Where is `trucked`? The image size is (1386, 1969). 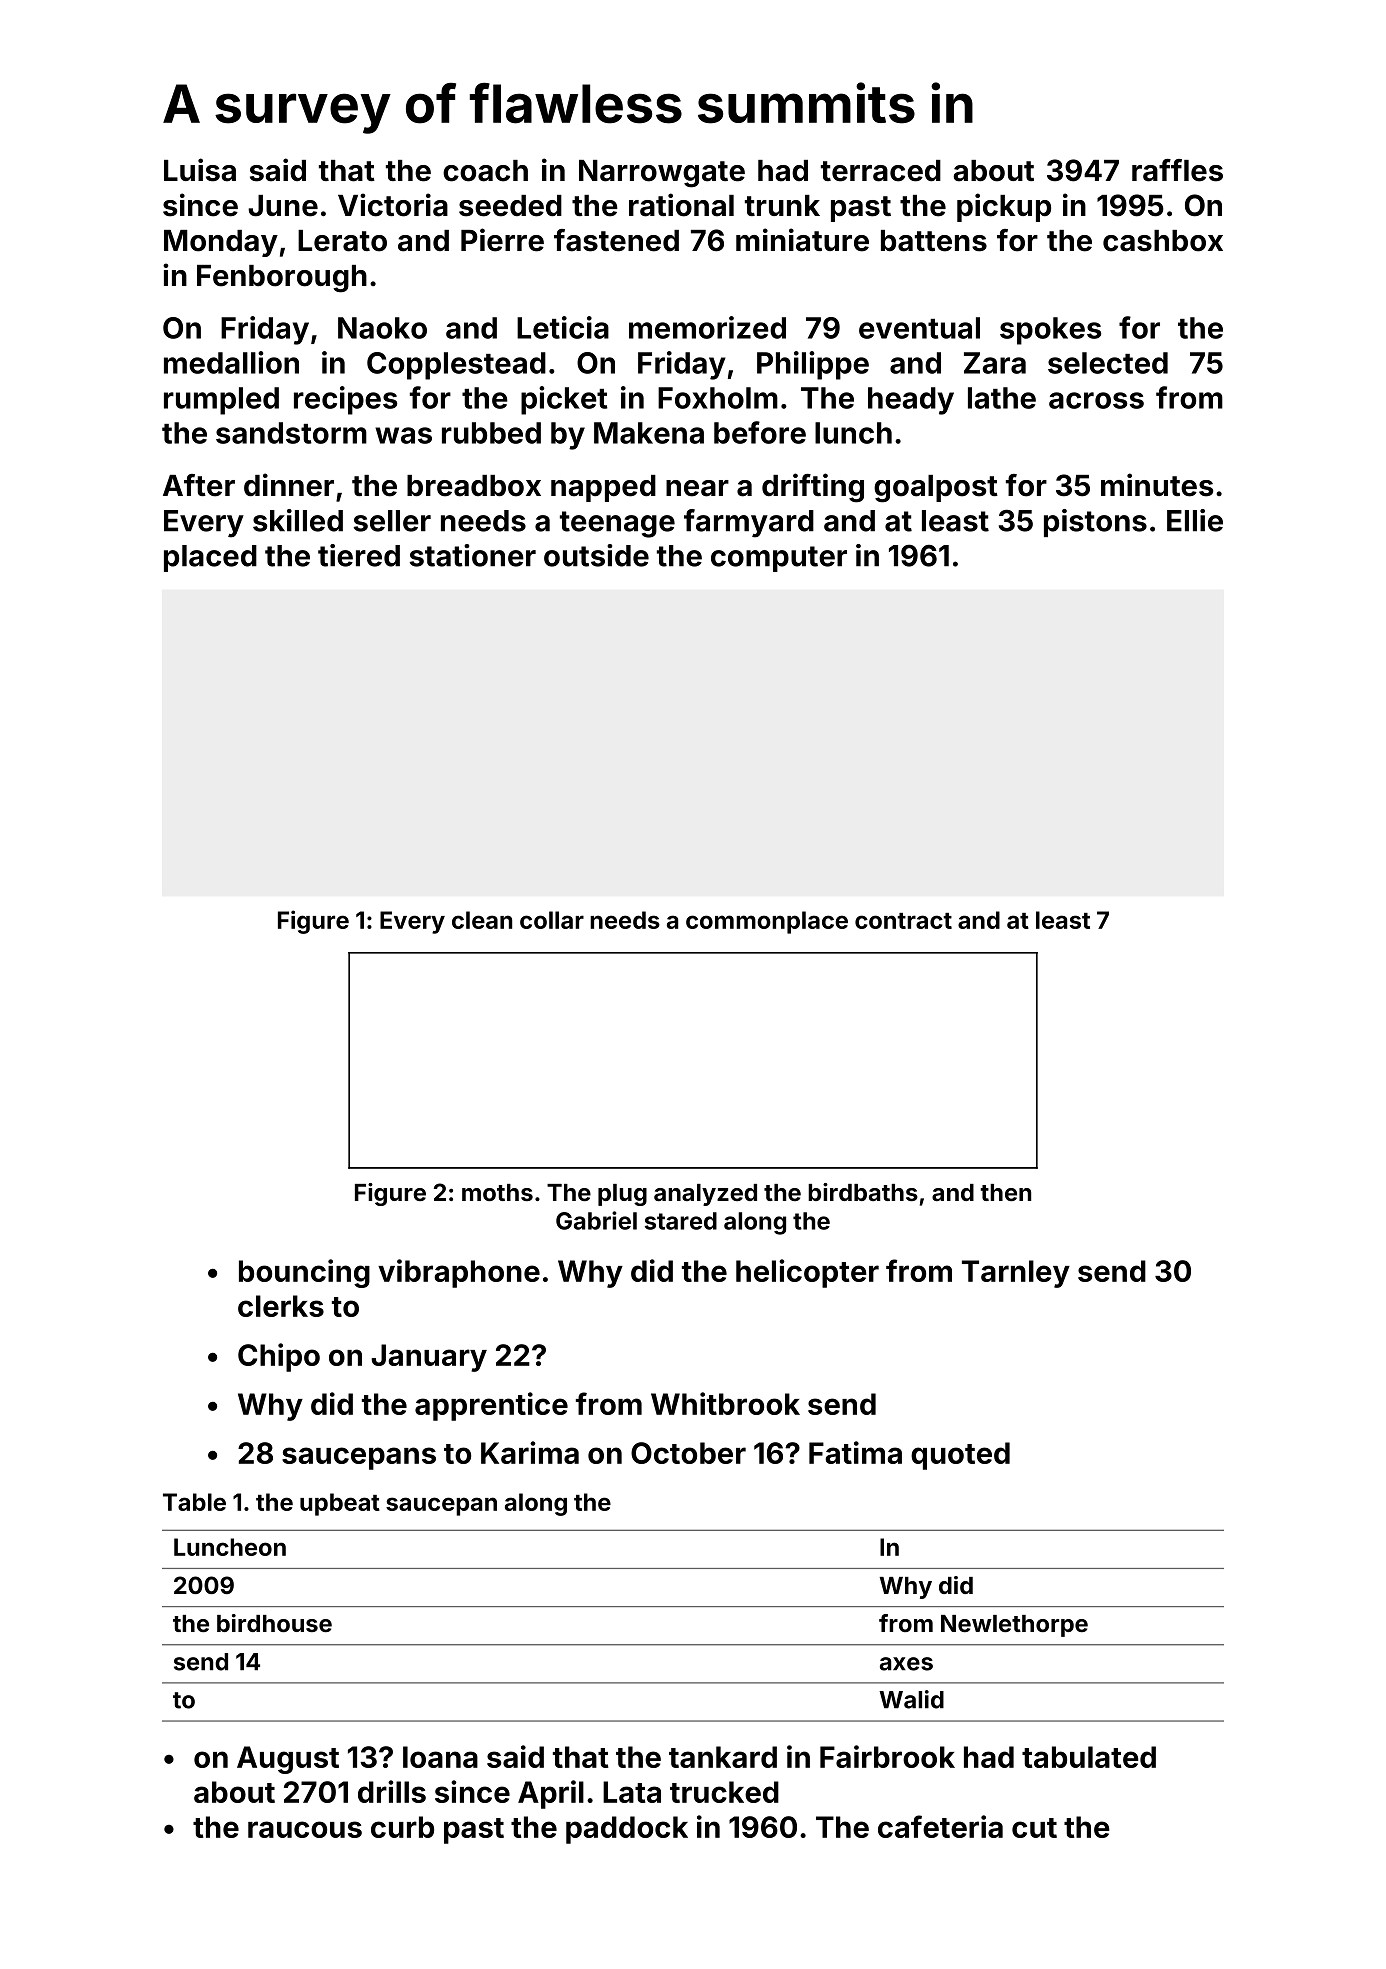
trucked is located at coordinates (724, 1792).
